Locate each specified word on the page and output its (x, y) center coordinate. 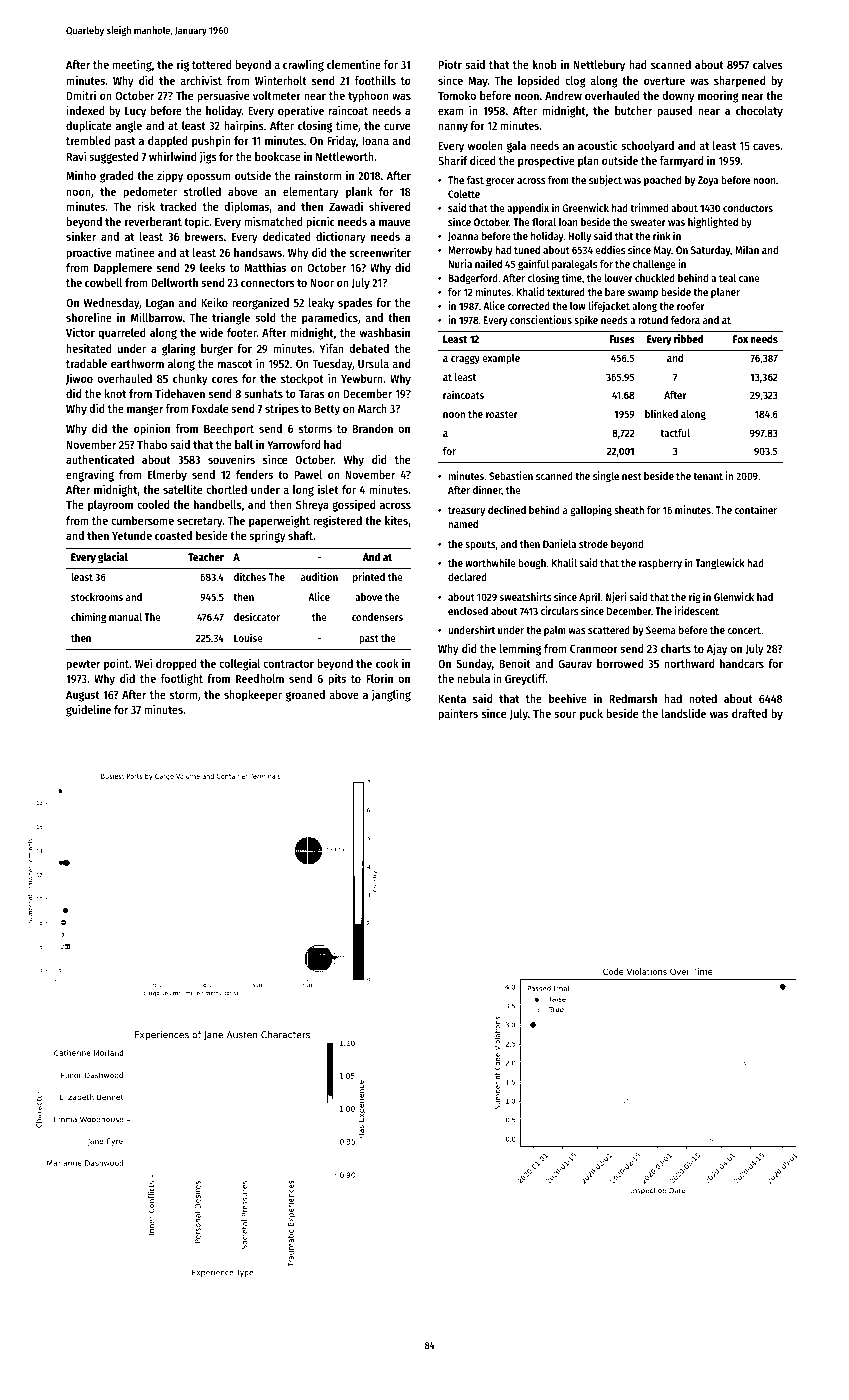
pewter (83, 665)
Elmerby (167, 476)
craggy (465, 360)
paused (675, 112)
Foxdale (210, 408)
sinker (81, 236)
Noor (322, 283)
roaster (502, 414)
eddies (610, 249)
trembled (88, 140)
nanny (453, 128)
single (606, 477)
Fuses (622, 339)
